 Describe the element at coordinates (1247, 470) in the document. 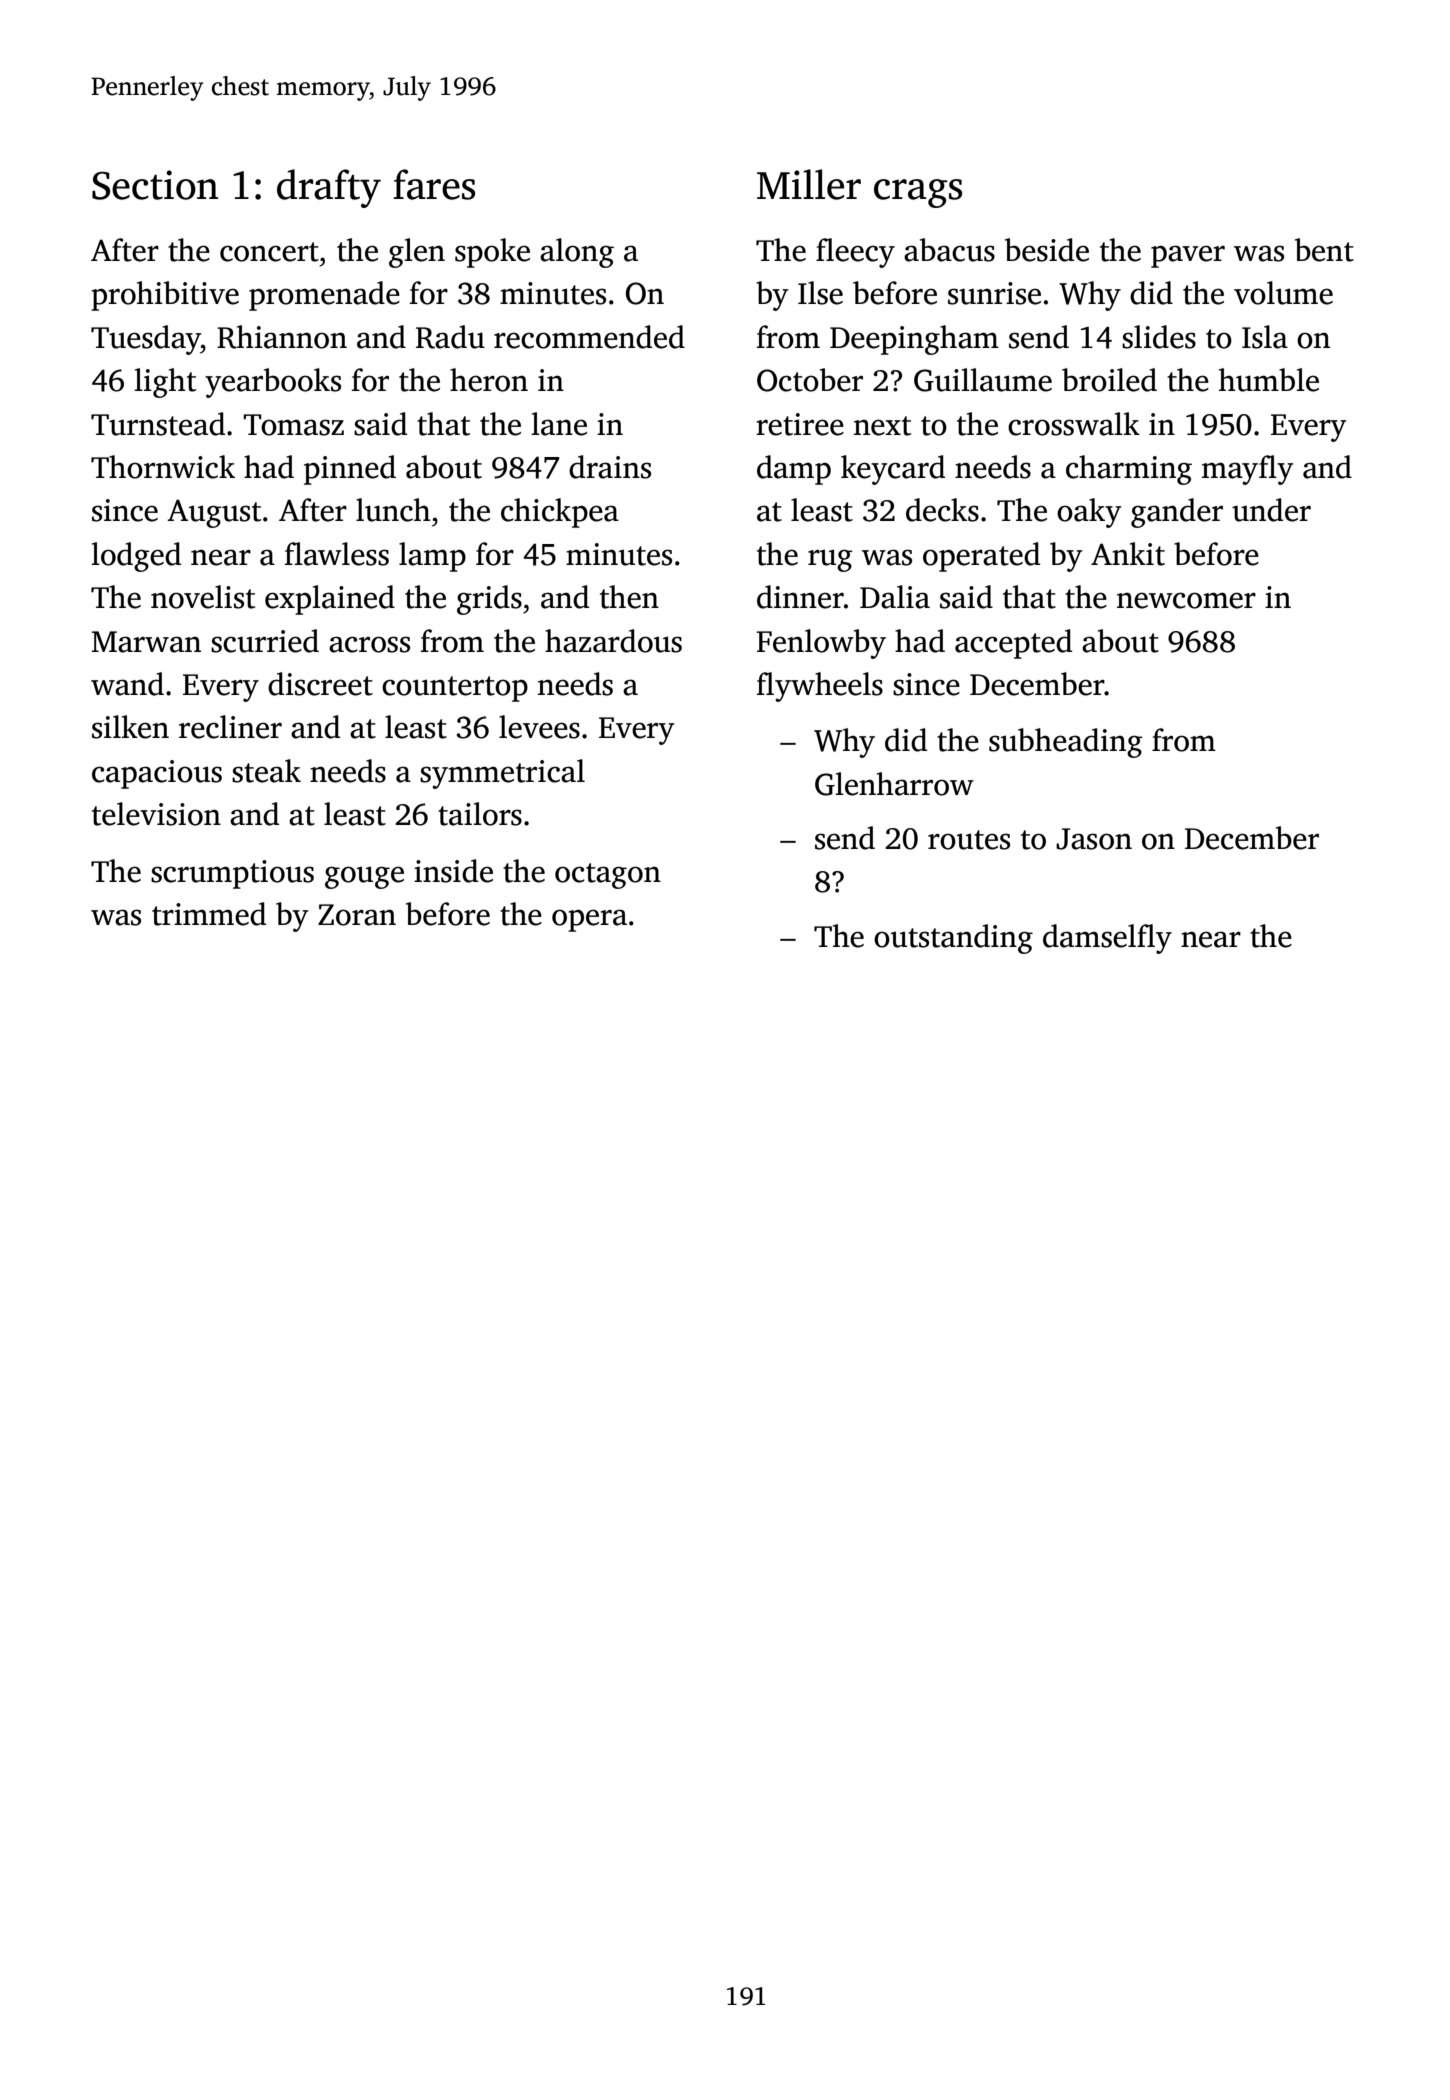

I see `mayfly` at that location.
